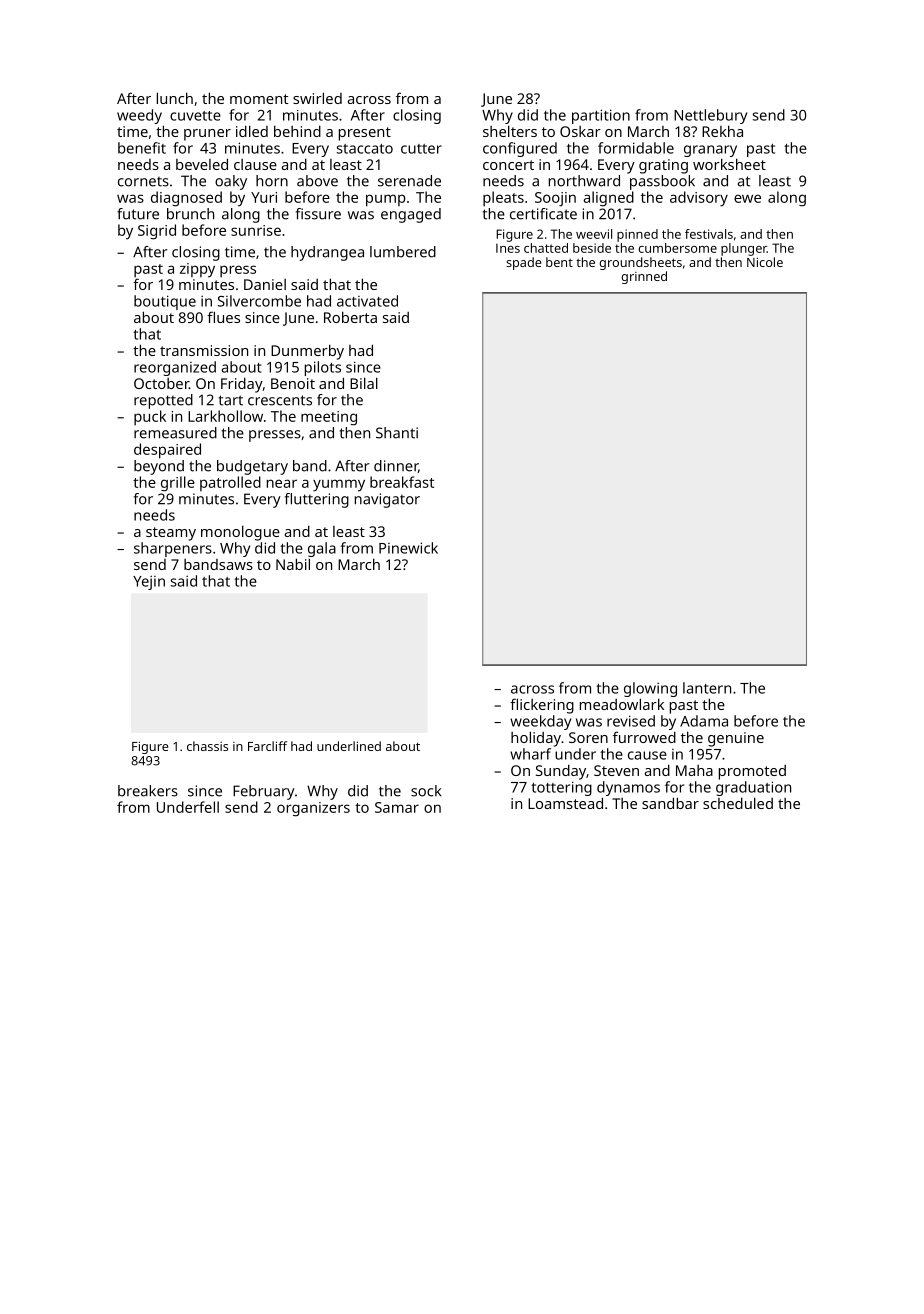 The height and width of the screenshot is (1314, 924). I want to click on oaky, so click(231, 182).
